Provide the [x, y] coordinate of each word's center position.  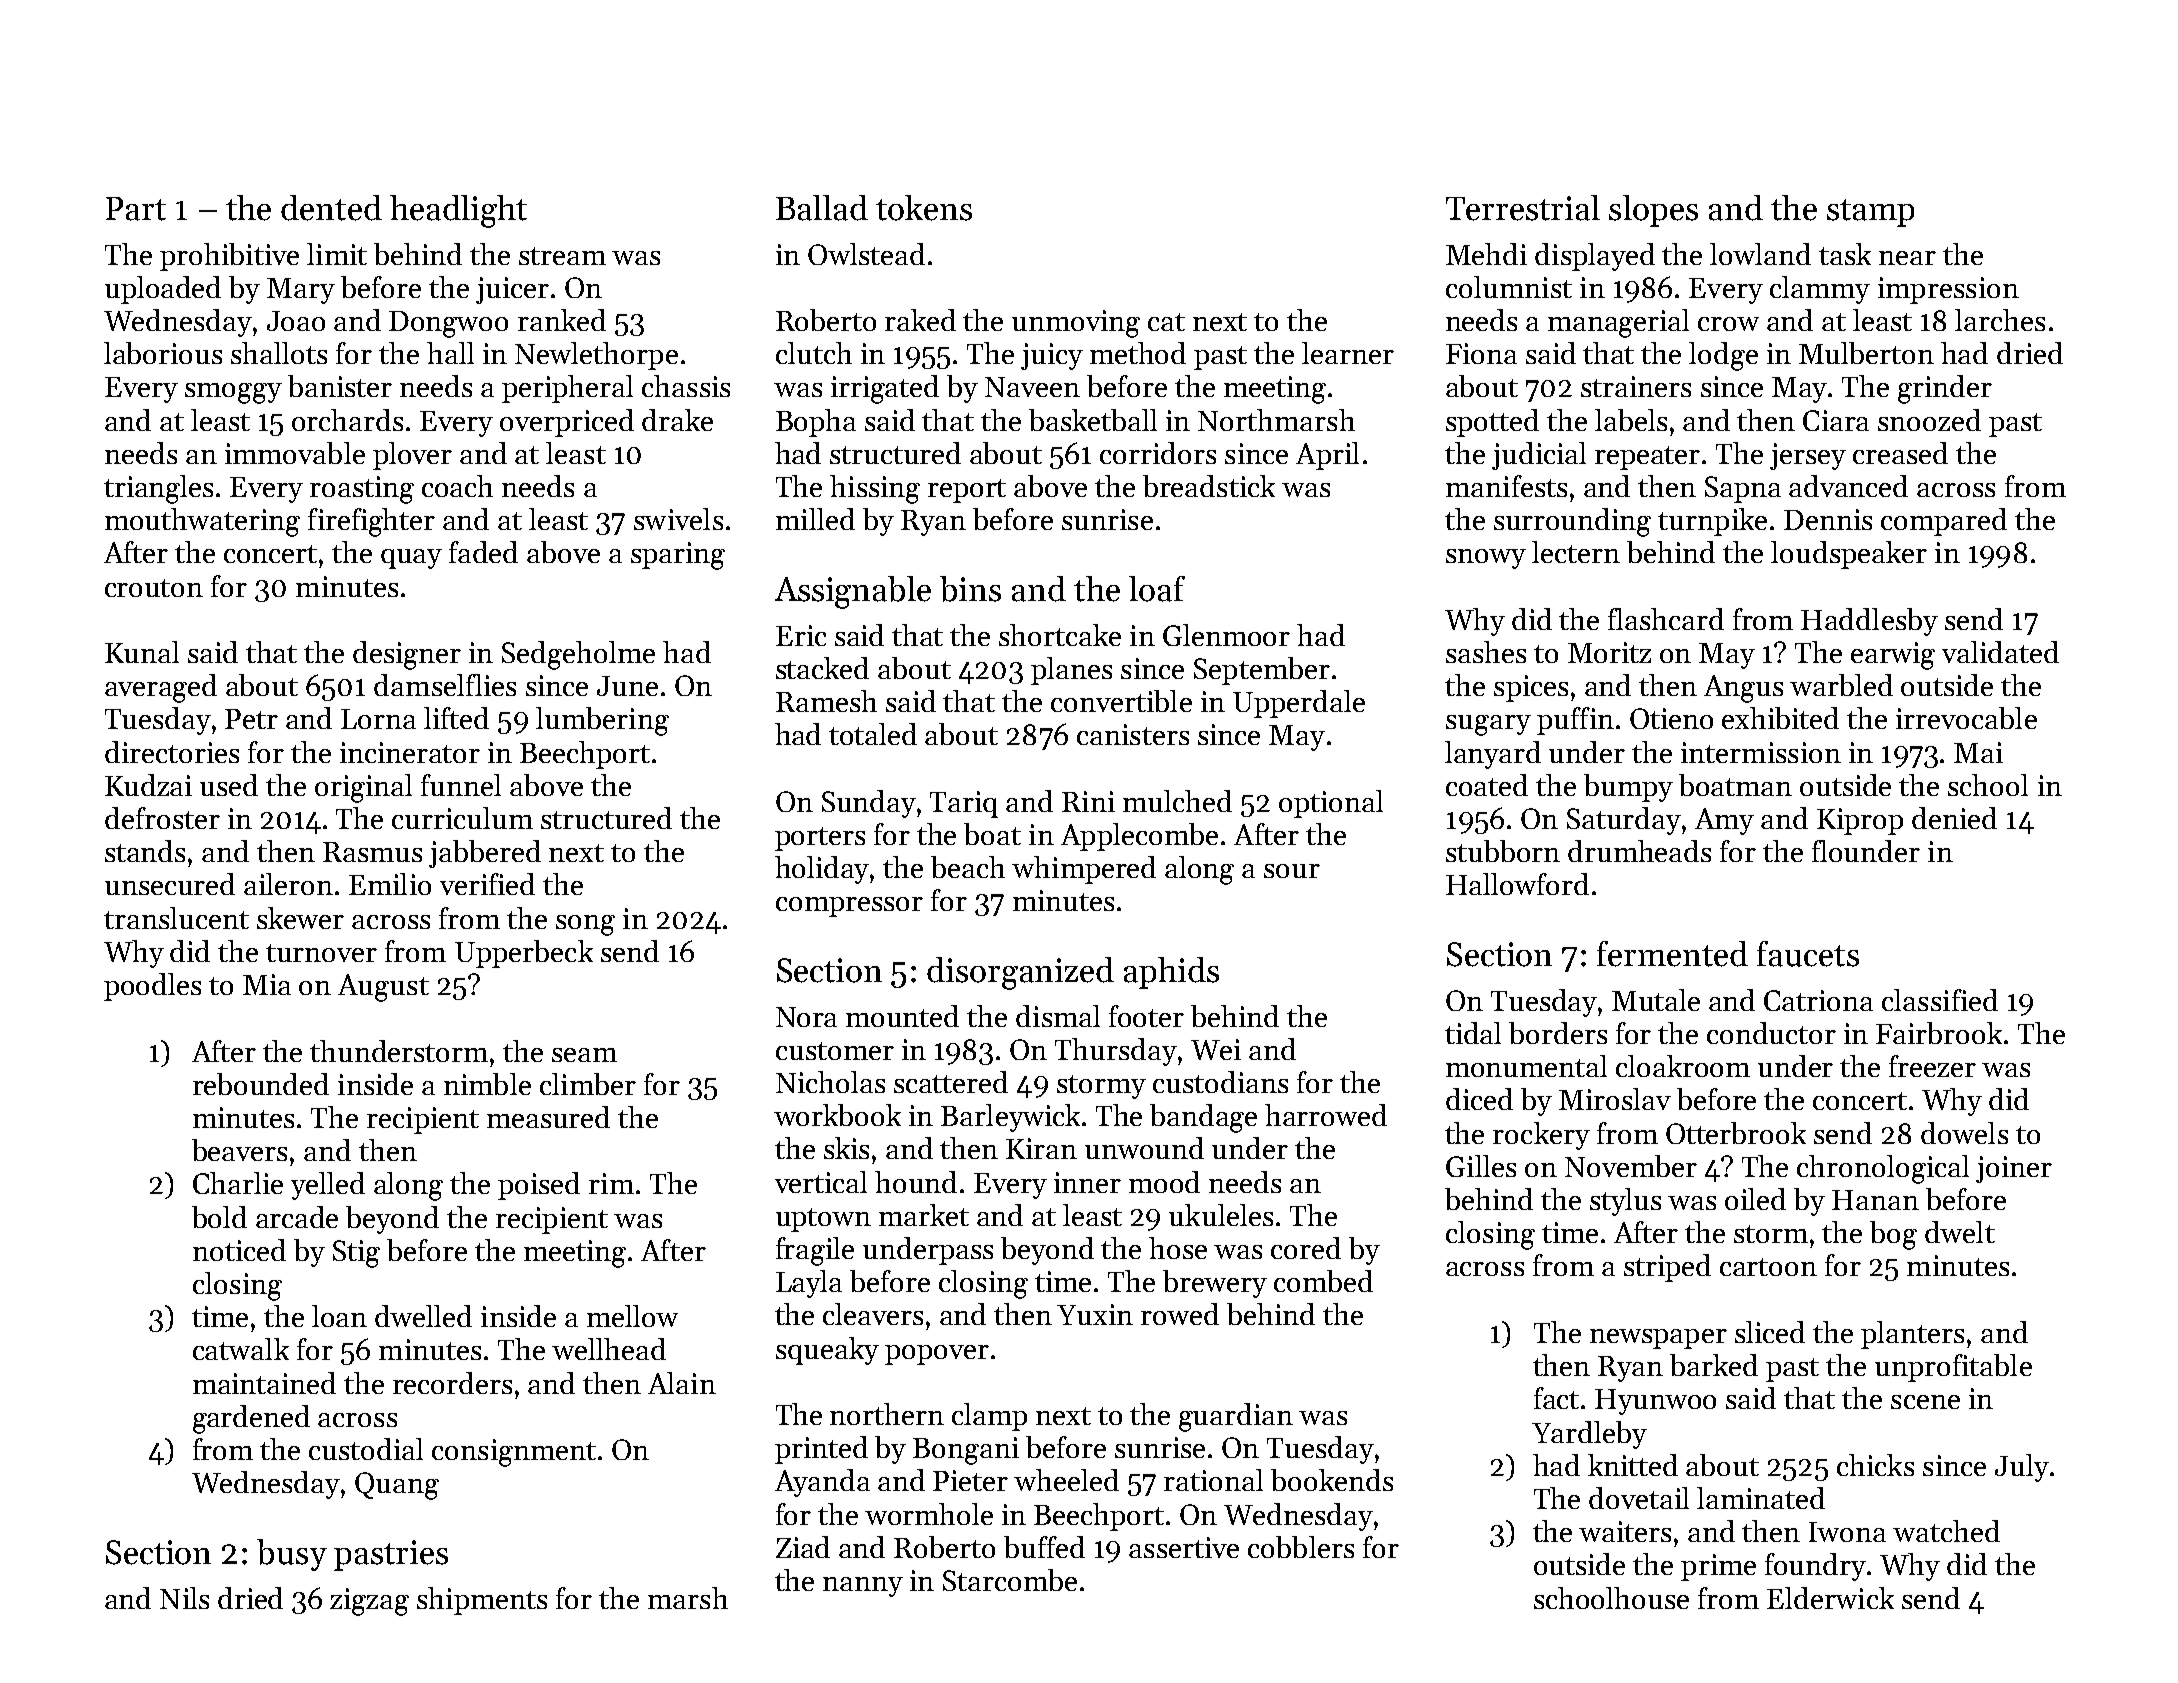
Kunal [142, 652]
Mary [301, 291]
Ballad [822, 208]
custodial [366, 1449]
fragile [815, 1251]
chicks [1875, 1465]
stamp [1870, 213]
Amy [1724, 821]
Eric [801, 635]
